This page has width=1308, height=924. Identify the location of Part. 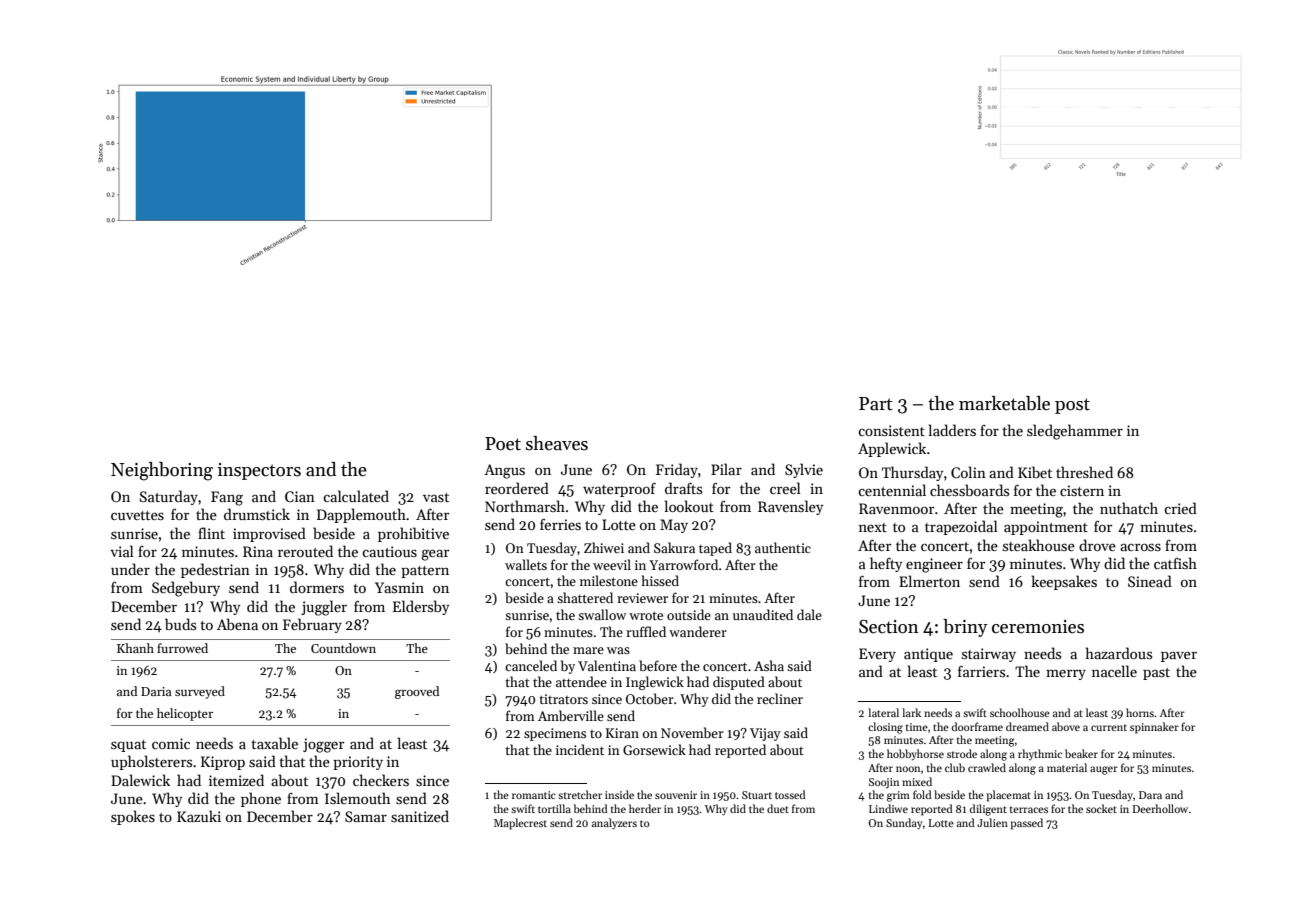
(876, 404).
